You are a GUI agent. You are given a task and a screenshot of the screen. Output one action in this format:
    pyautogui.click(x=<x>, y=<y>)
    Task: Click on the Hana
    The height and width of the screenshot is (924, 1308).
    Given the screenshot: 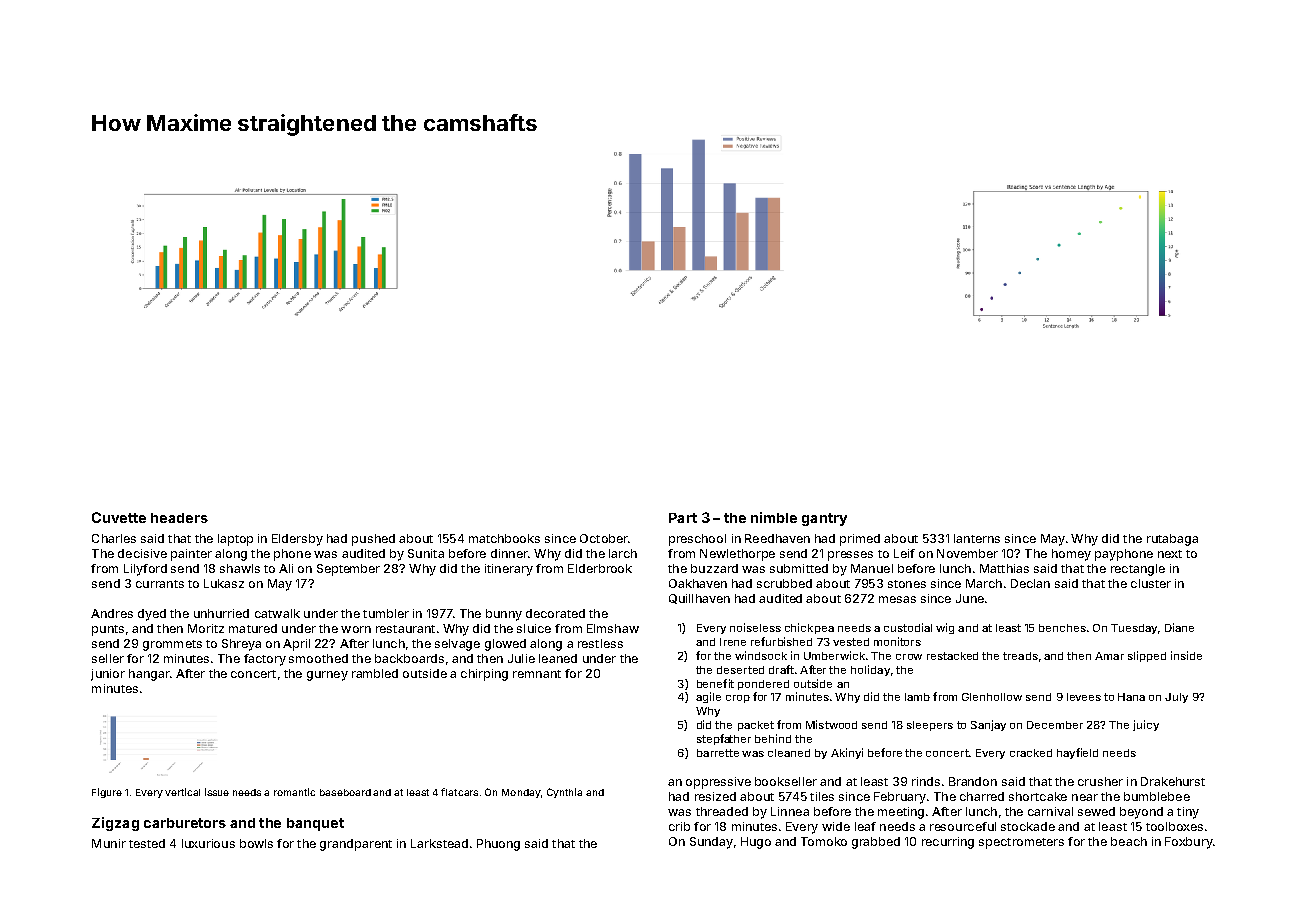 What is the action you would take?
    pyautogui.click(x=1131, y=697)
